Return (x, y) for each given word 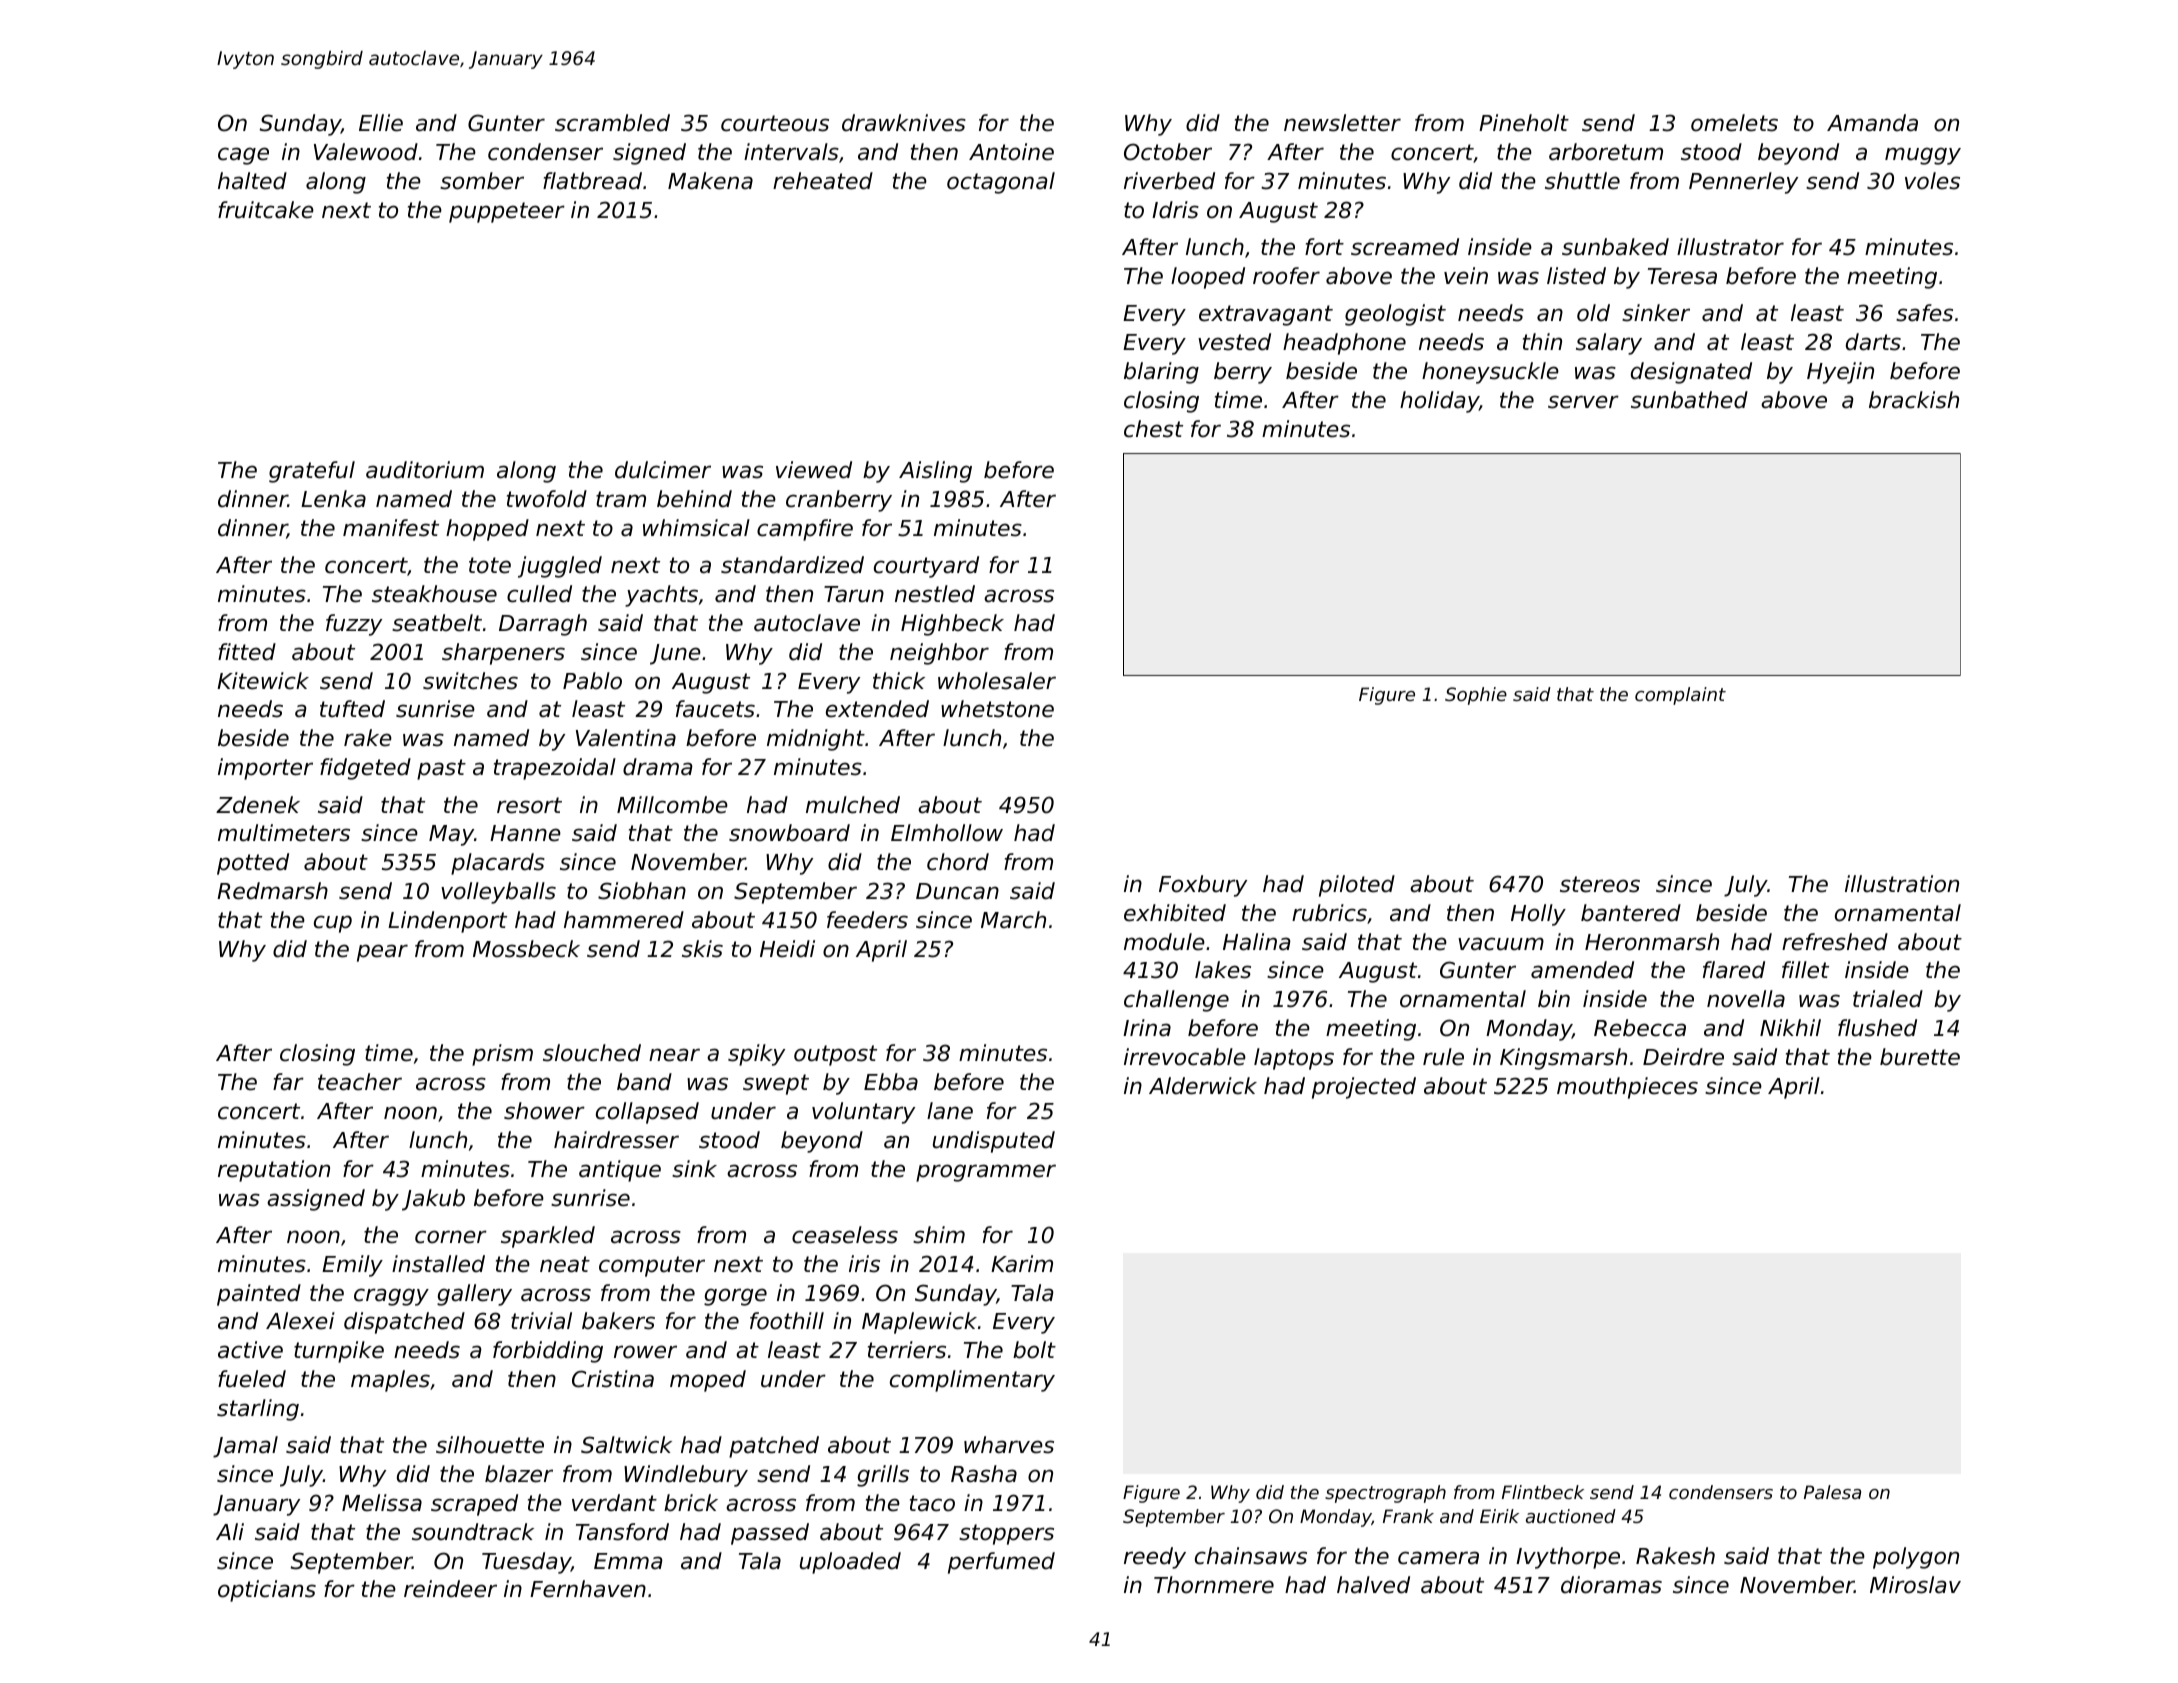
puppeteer (507, 212)
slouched (592, 1053)
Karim (1022, 1264)
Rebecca (1640, 1028)
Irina (1147, 1028)
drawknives (904, 123)
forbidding (548, 1352)
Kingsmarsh (1563, 1059)
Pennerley (1743, 183)
